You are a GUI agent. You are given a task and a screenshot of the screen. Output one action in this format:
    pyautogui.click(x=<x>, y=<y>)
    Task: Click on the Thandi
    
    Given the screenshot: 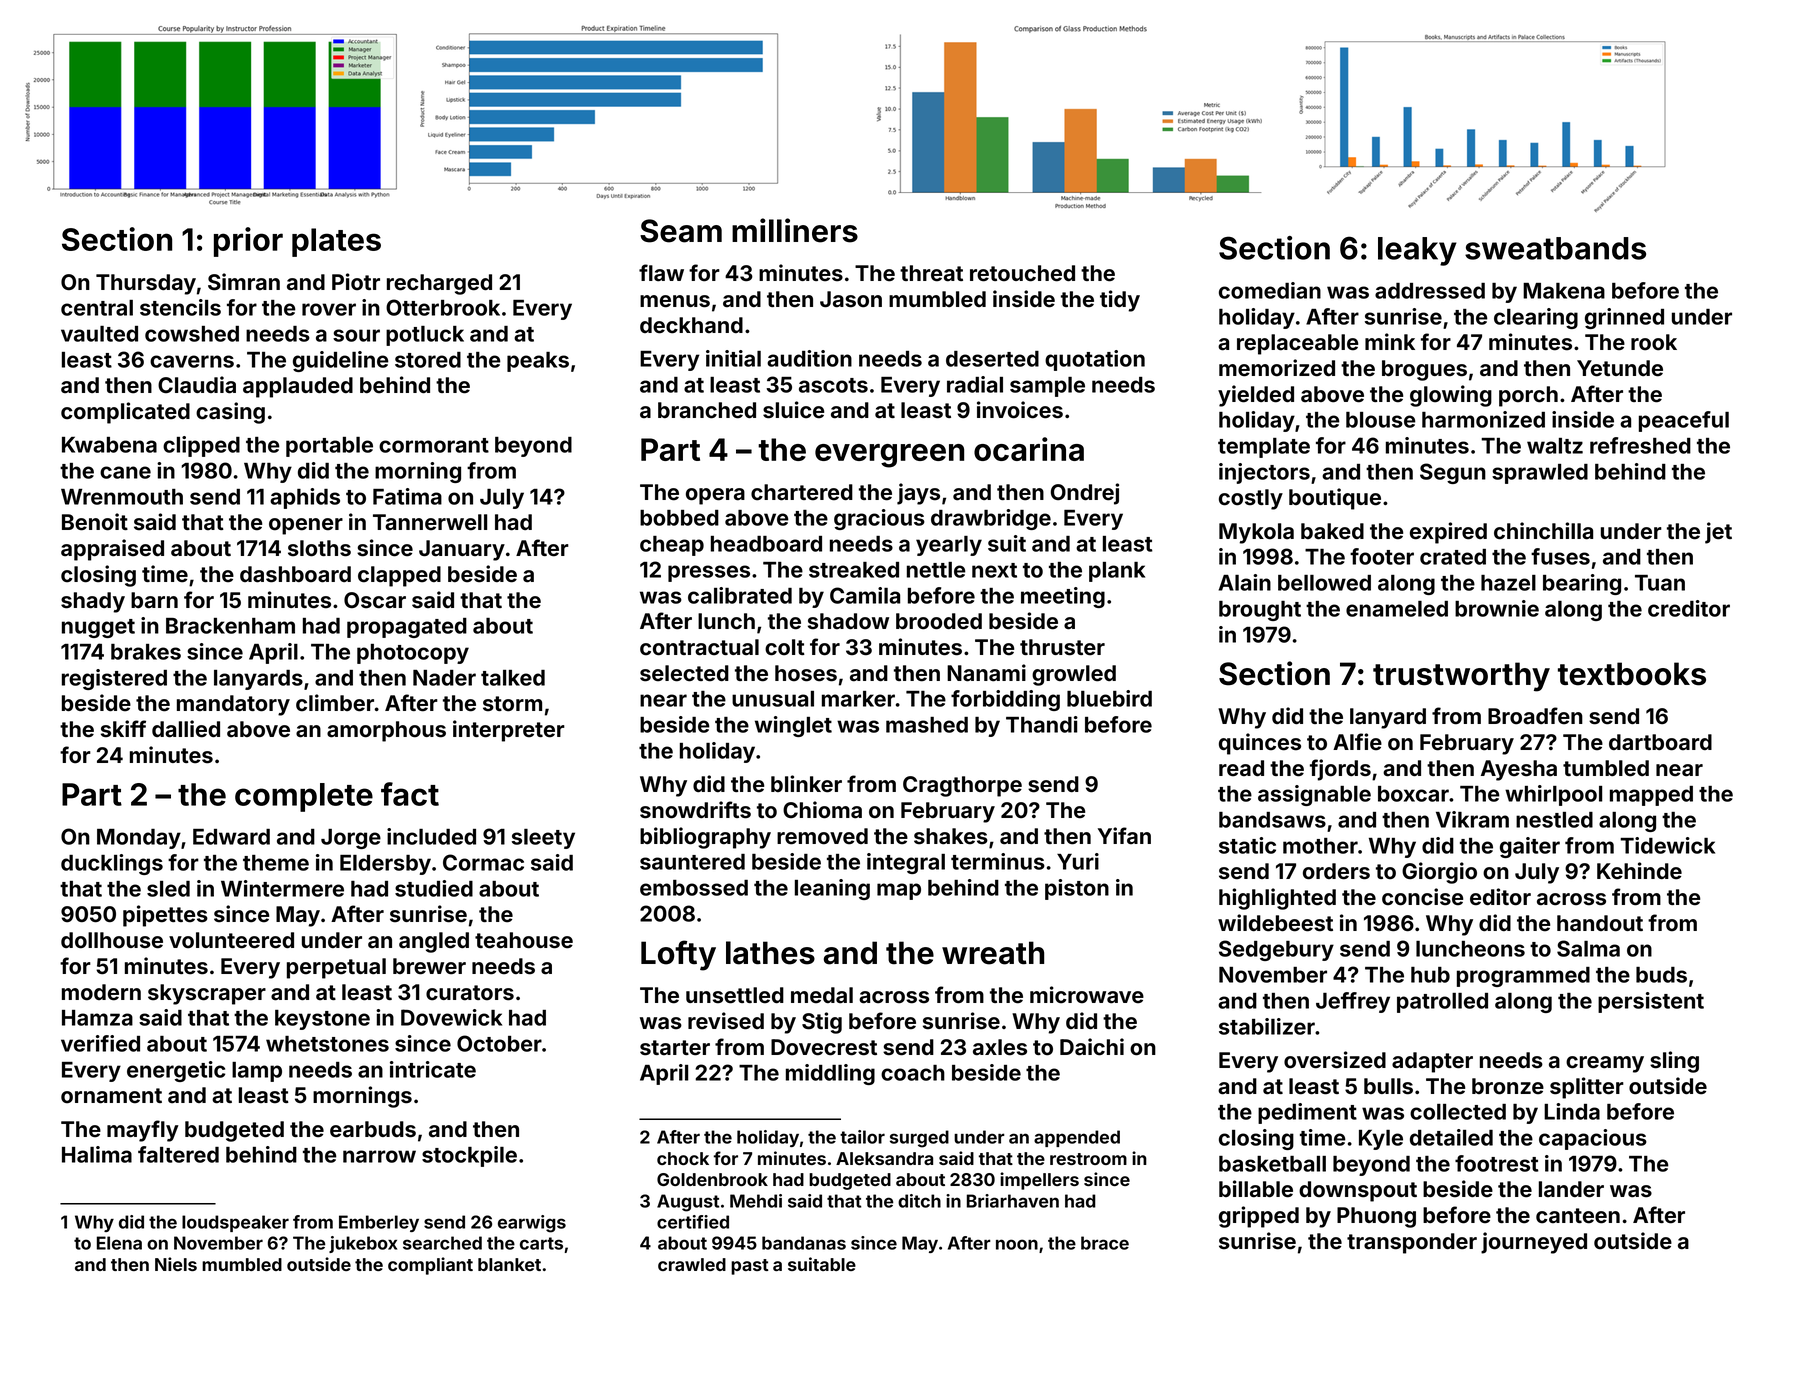 What is the action you would take?
    pyautogui.click(x=1042, y=724)
